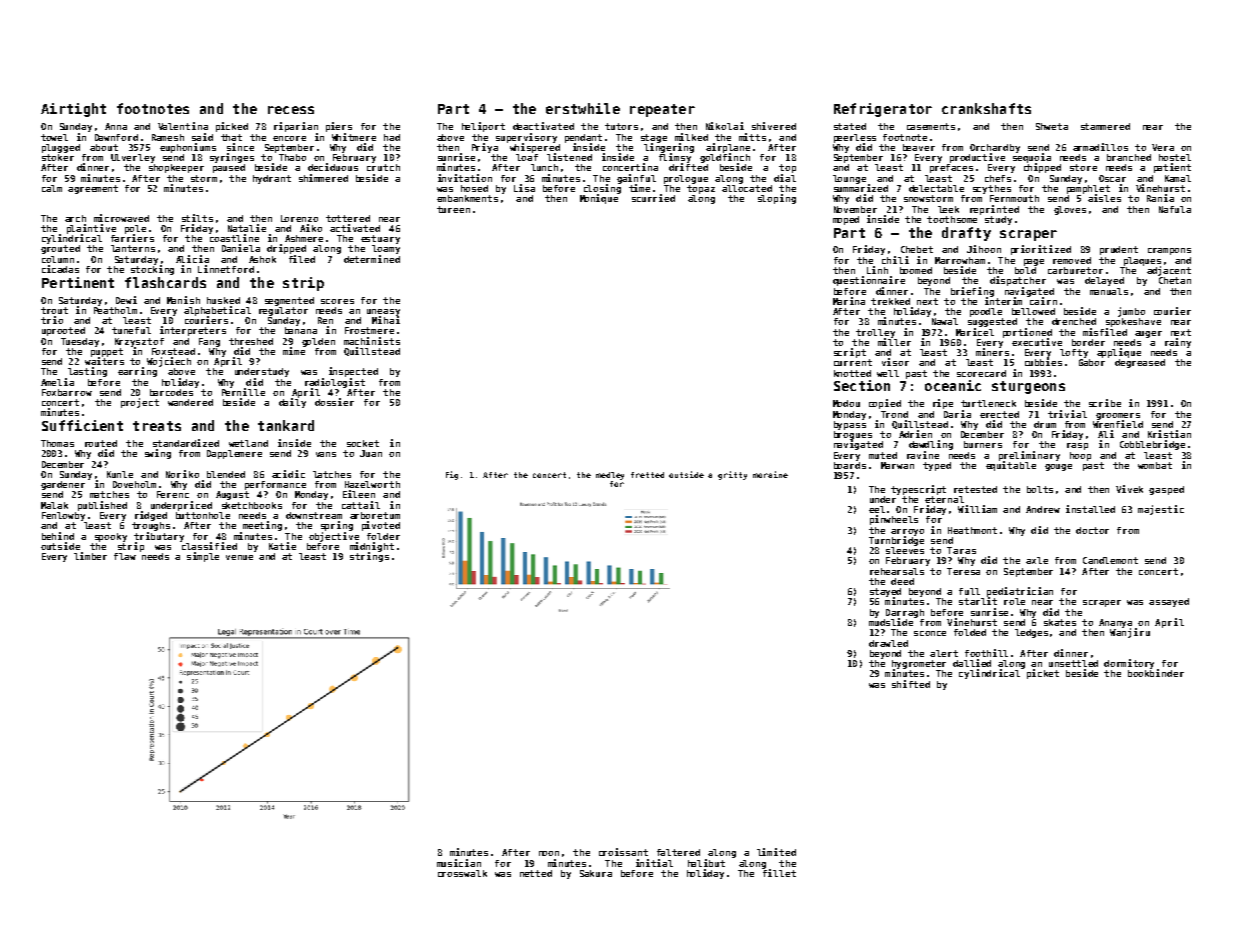 This page has width=1233, height=952. What do you see at coordinates (527, 157) in the page?
I see `loaf` at bounding box center [527, 157].
